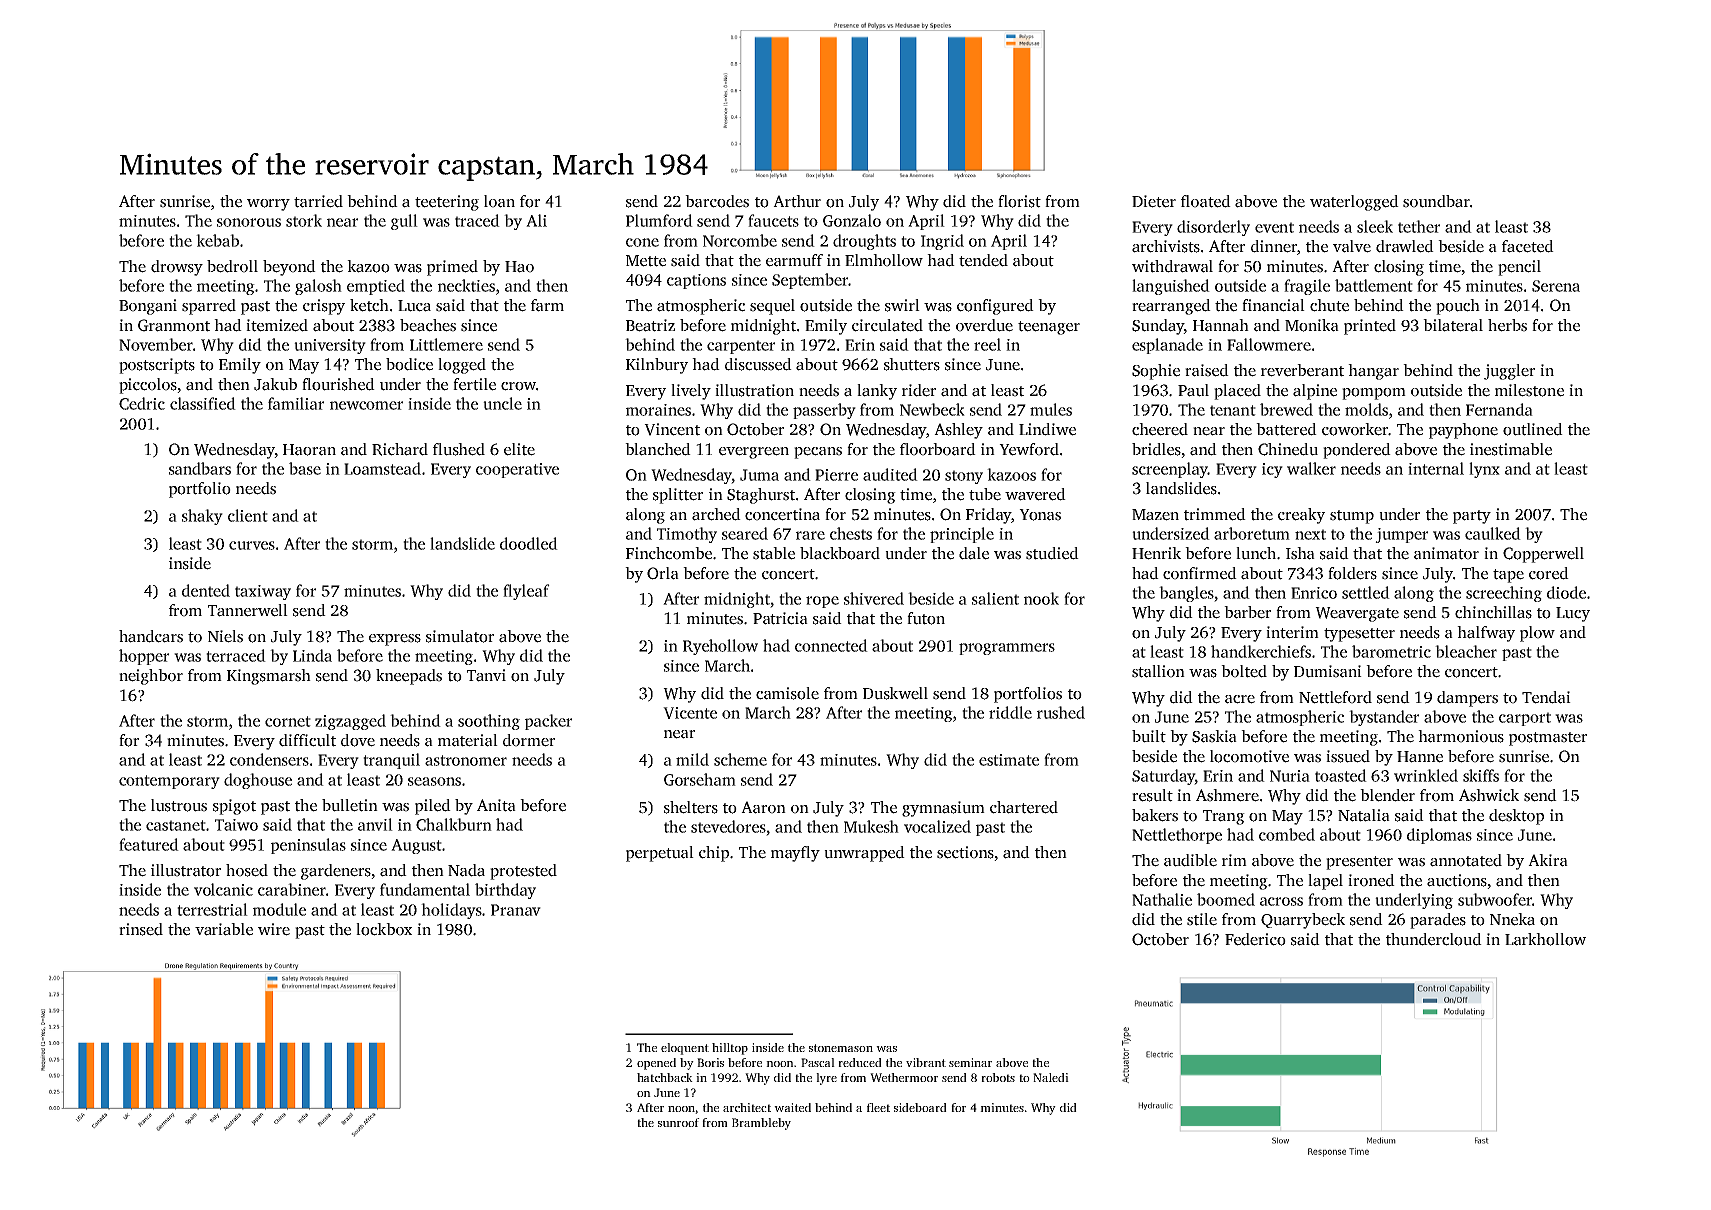 The image size is (1711, 1210). I want to click on sunroof, so click(679, 1122).
